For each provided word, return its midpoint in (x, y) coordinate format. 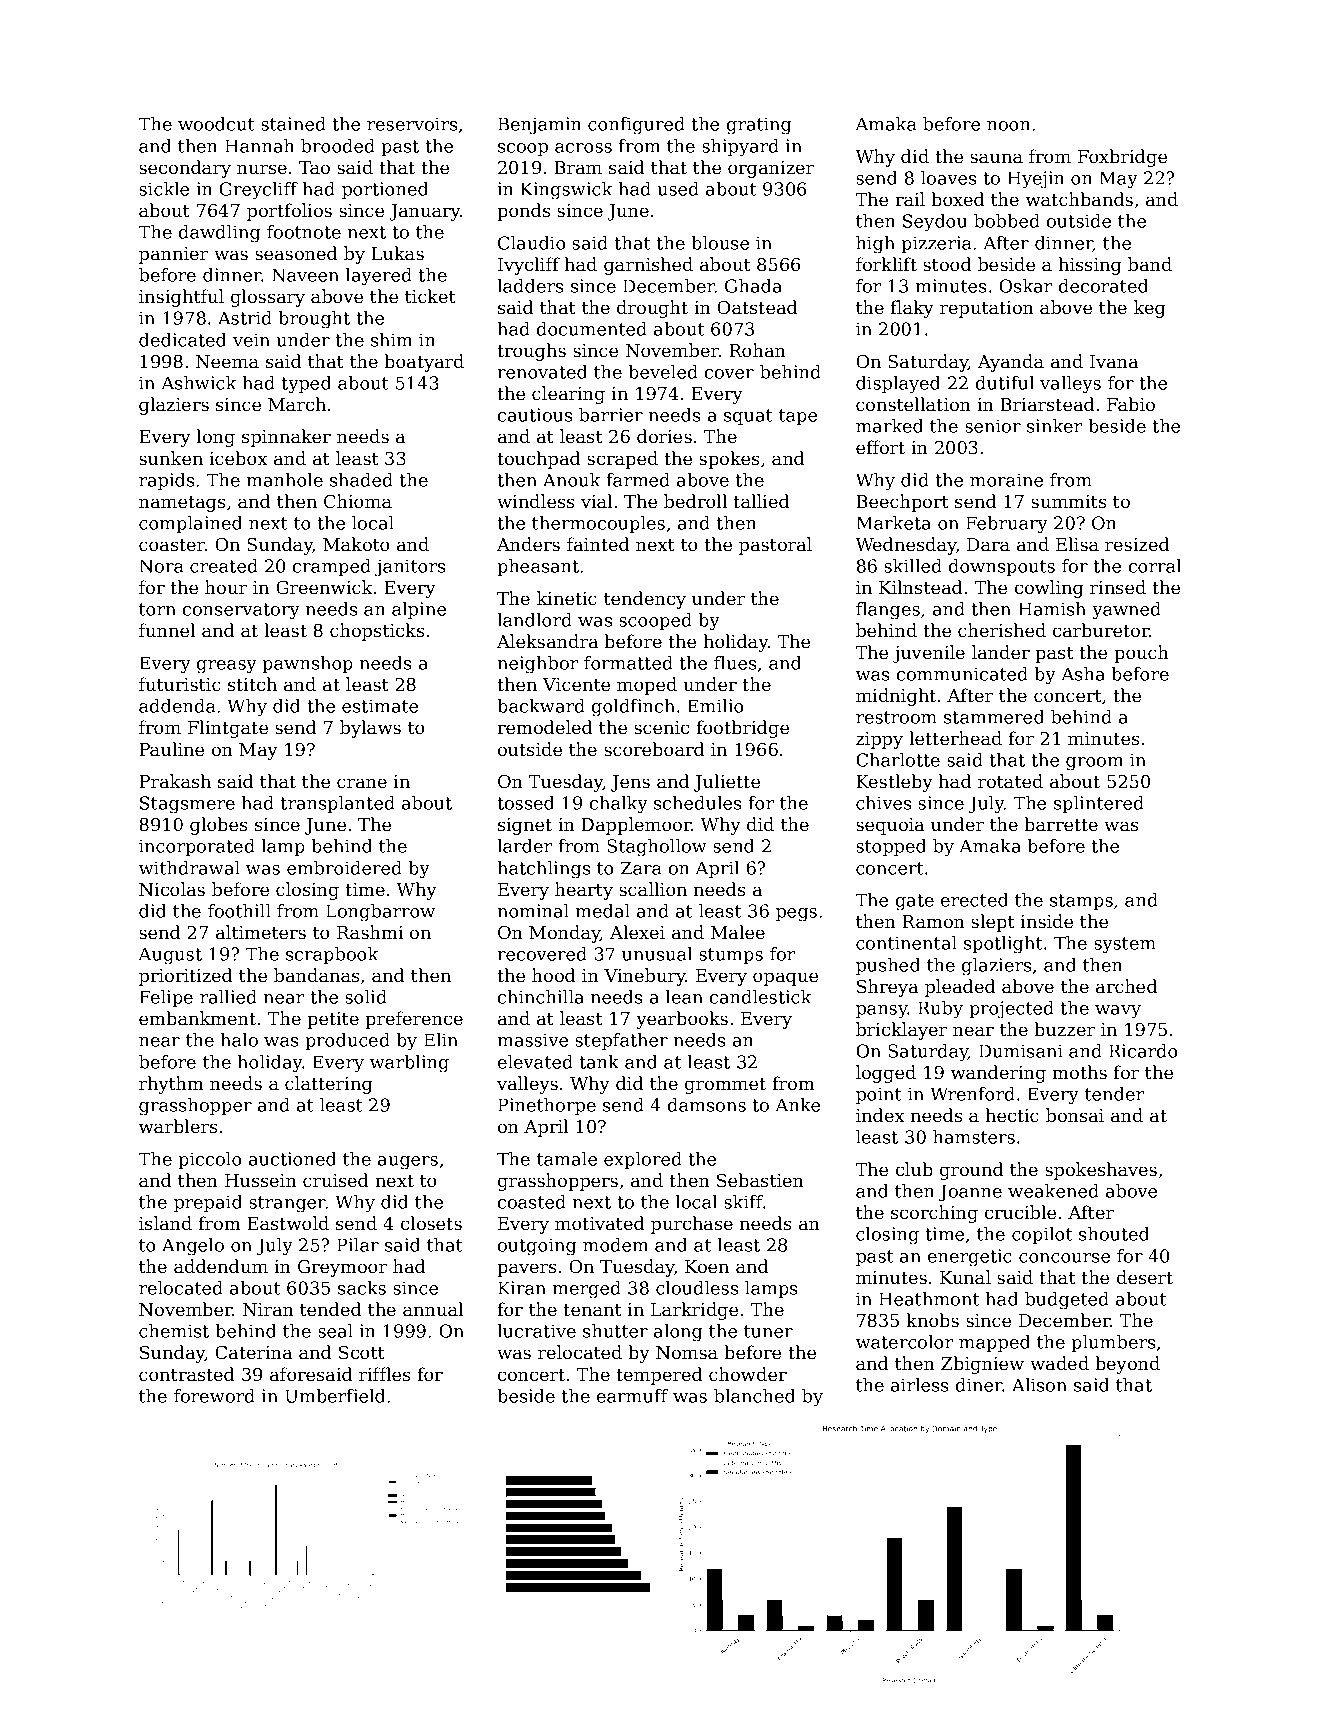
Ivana (1114, 361)
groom (1094, 764)
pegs (796, 915)
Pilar (358, 1245)
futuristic (180, 684)
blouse (720, 243)
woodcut (216, 124)
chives (883, 803)
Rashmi (370, 932)
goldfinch (633, 708)
